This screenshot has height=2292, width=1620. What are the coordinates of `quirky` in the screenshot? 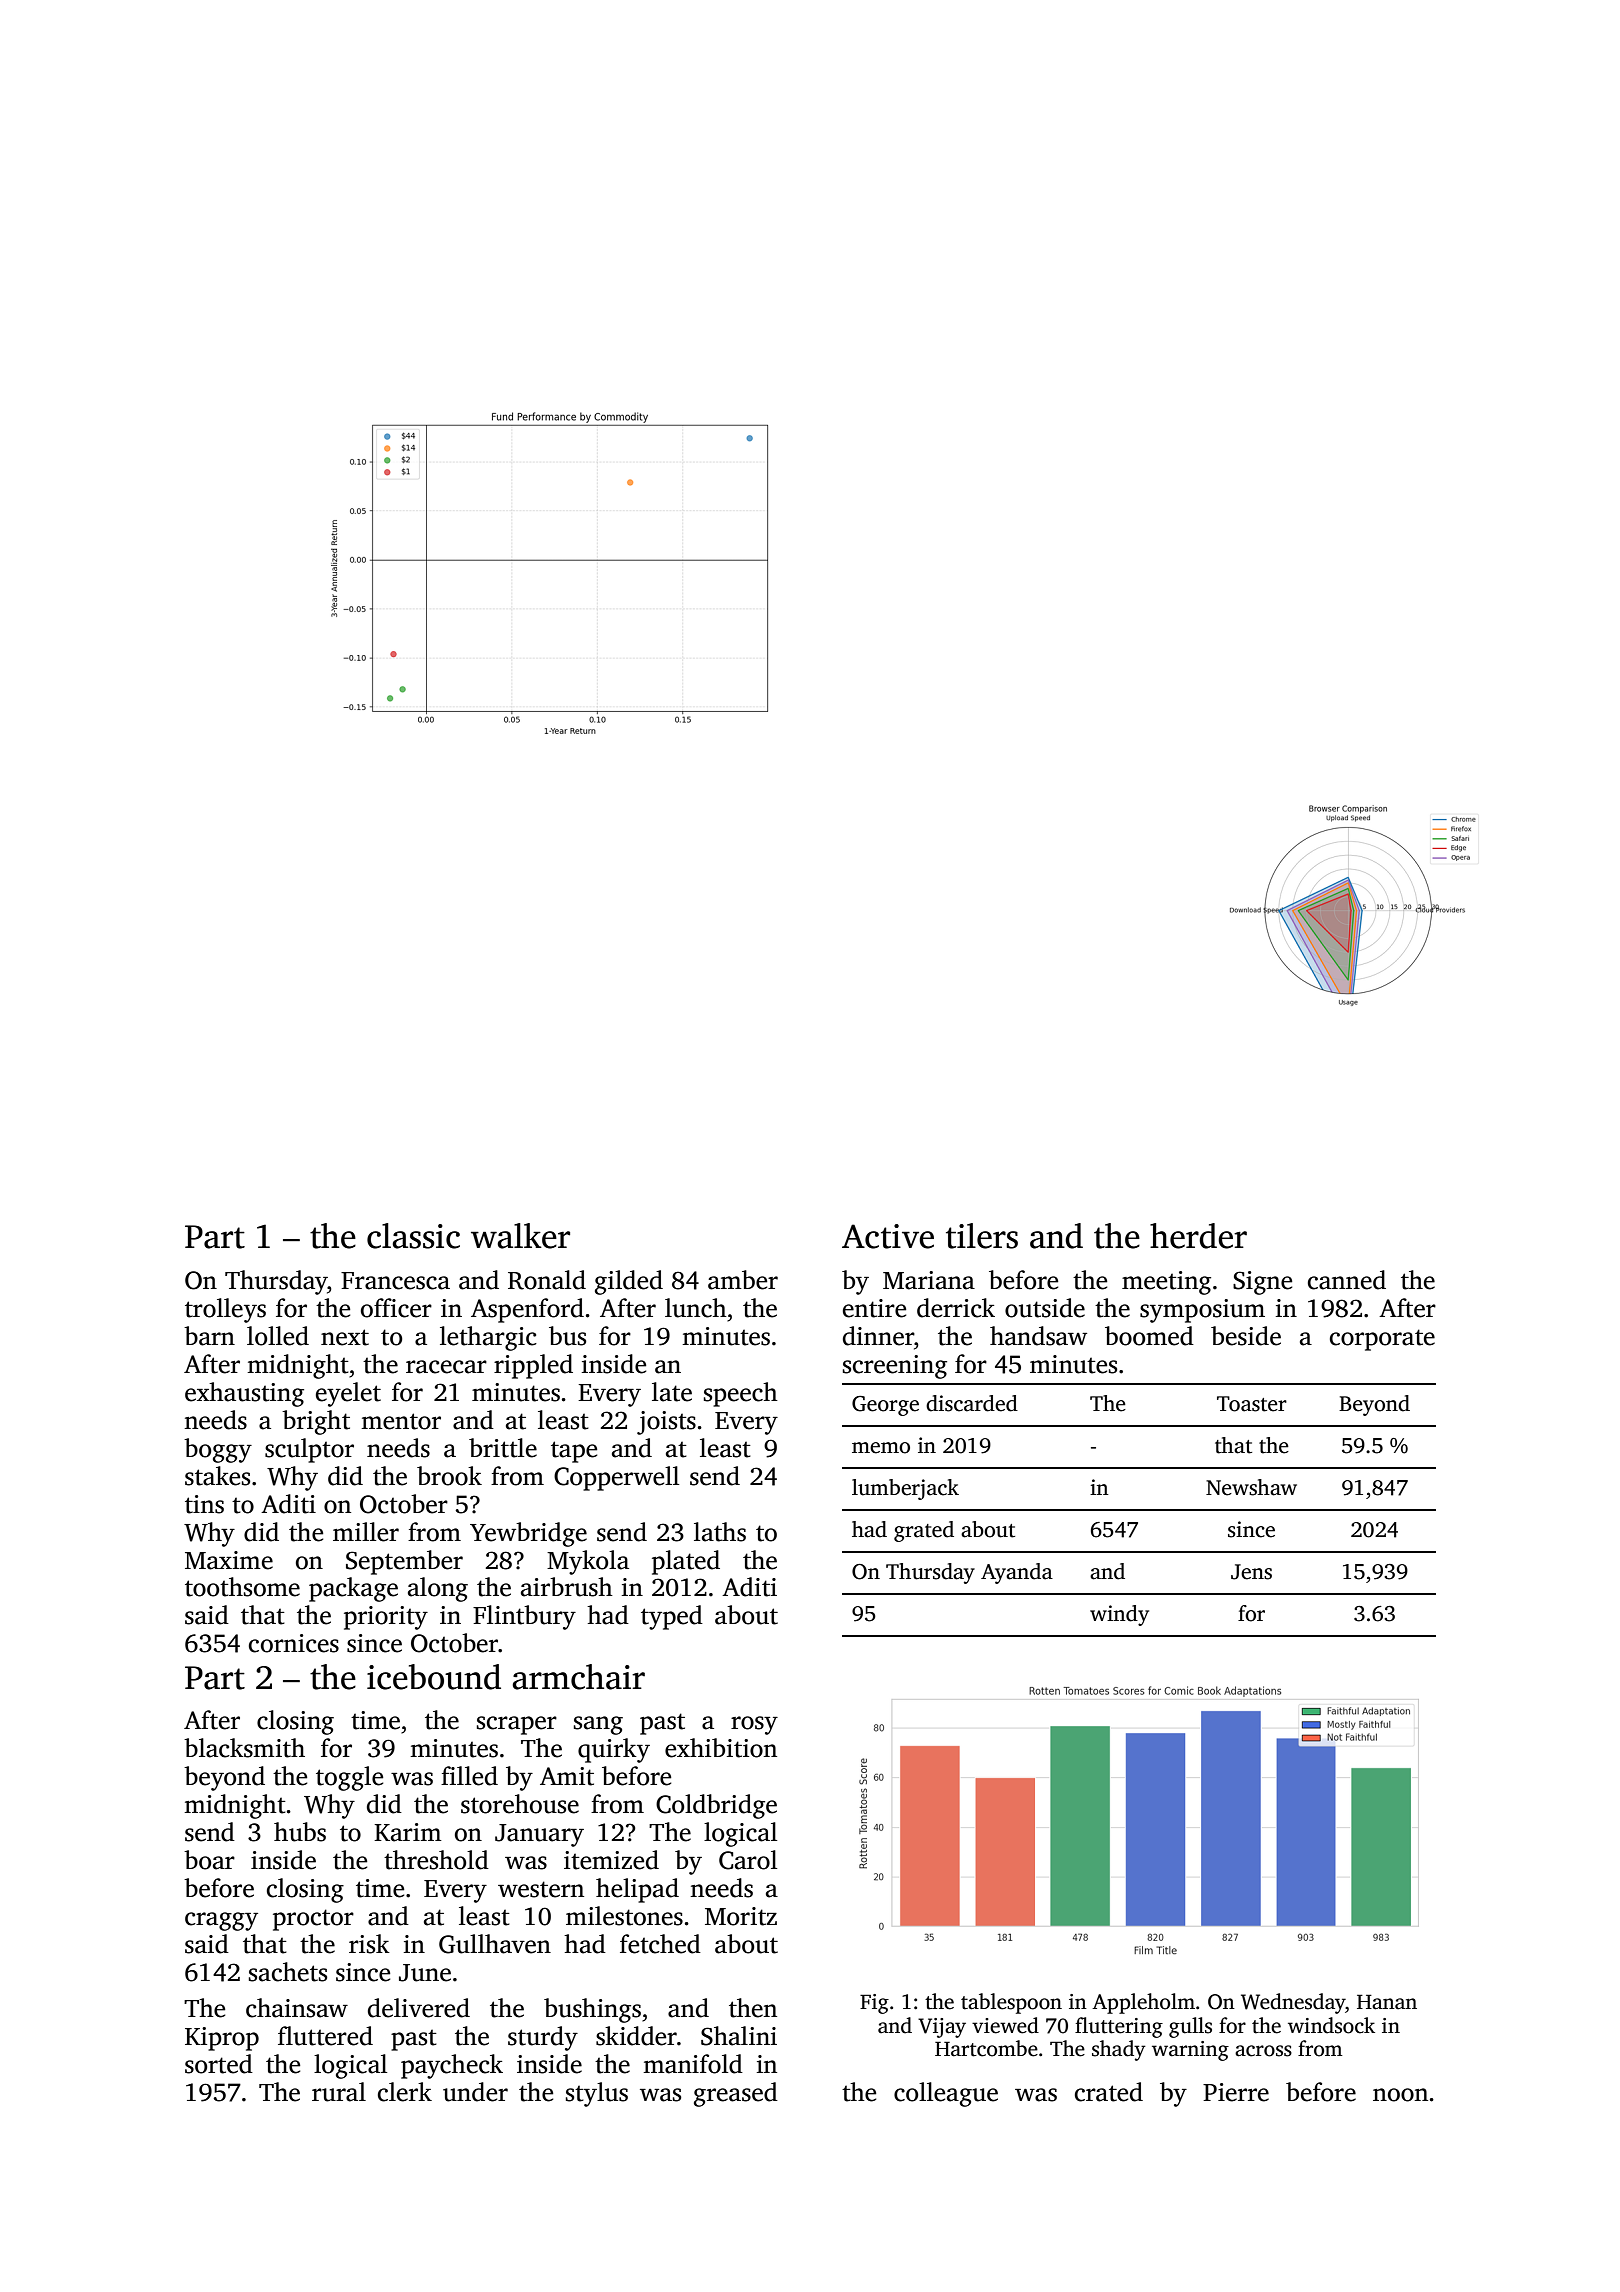 It's located at (614, 1750).
